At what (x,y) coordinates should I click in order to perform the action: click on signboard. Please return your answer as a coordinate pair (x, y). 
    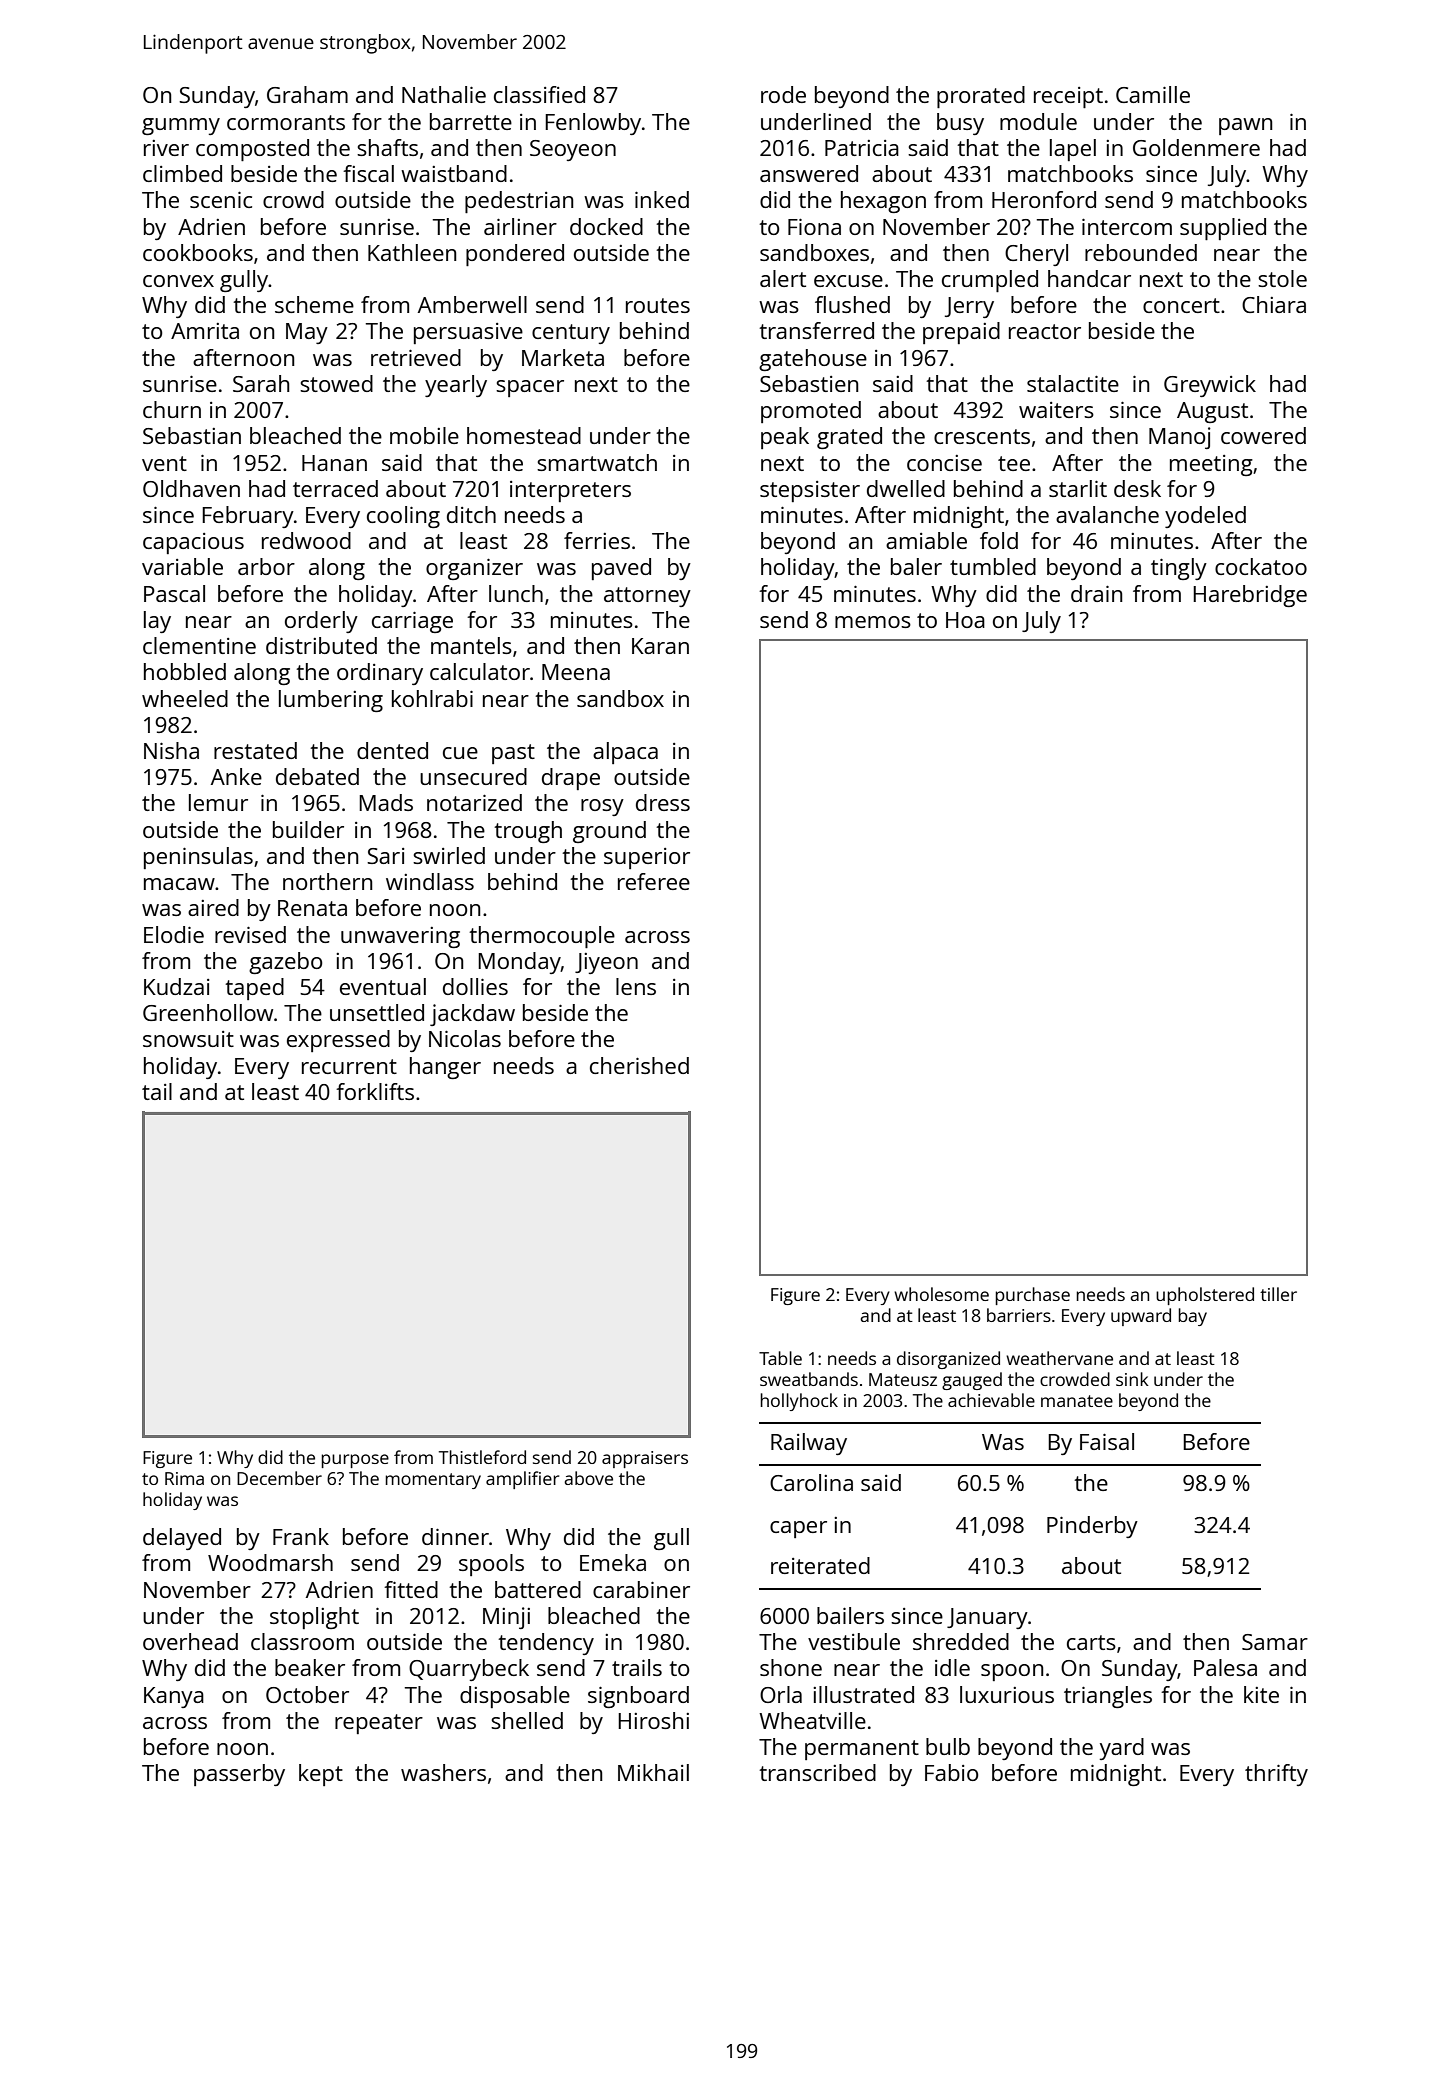
    Looking at the image, I should click on (638, 1697).
